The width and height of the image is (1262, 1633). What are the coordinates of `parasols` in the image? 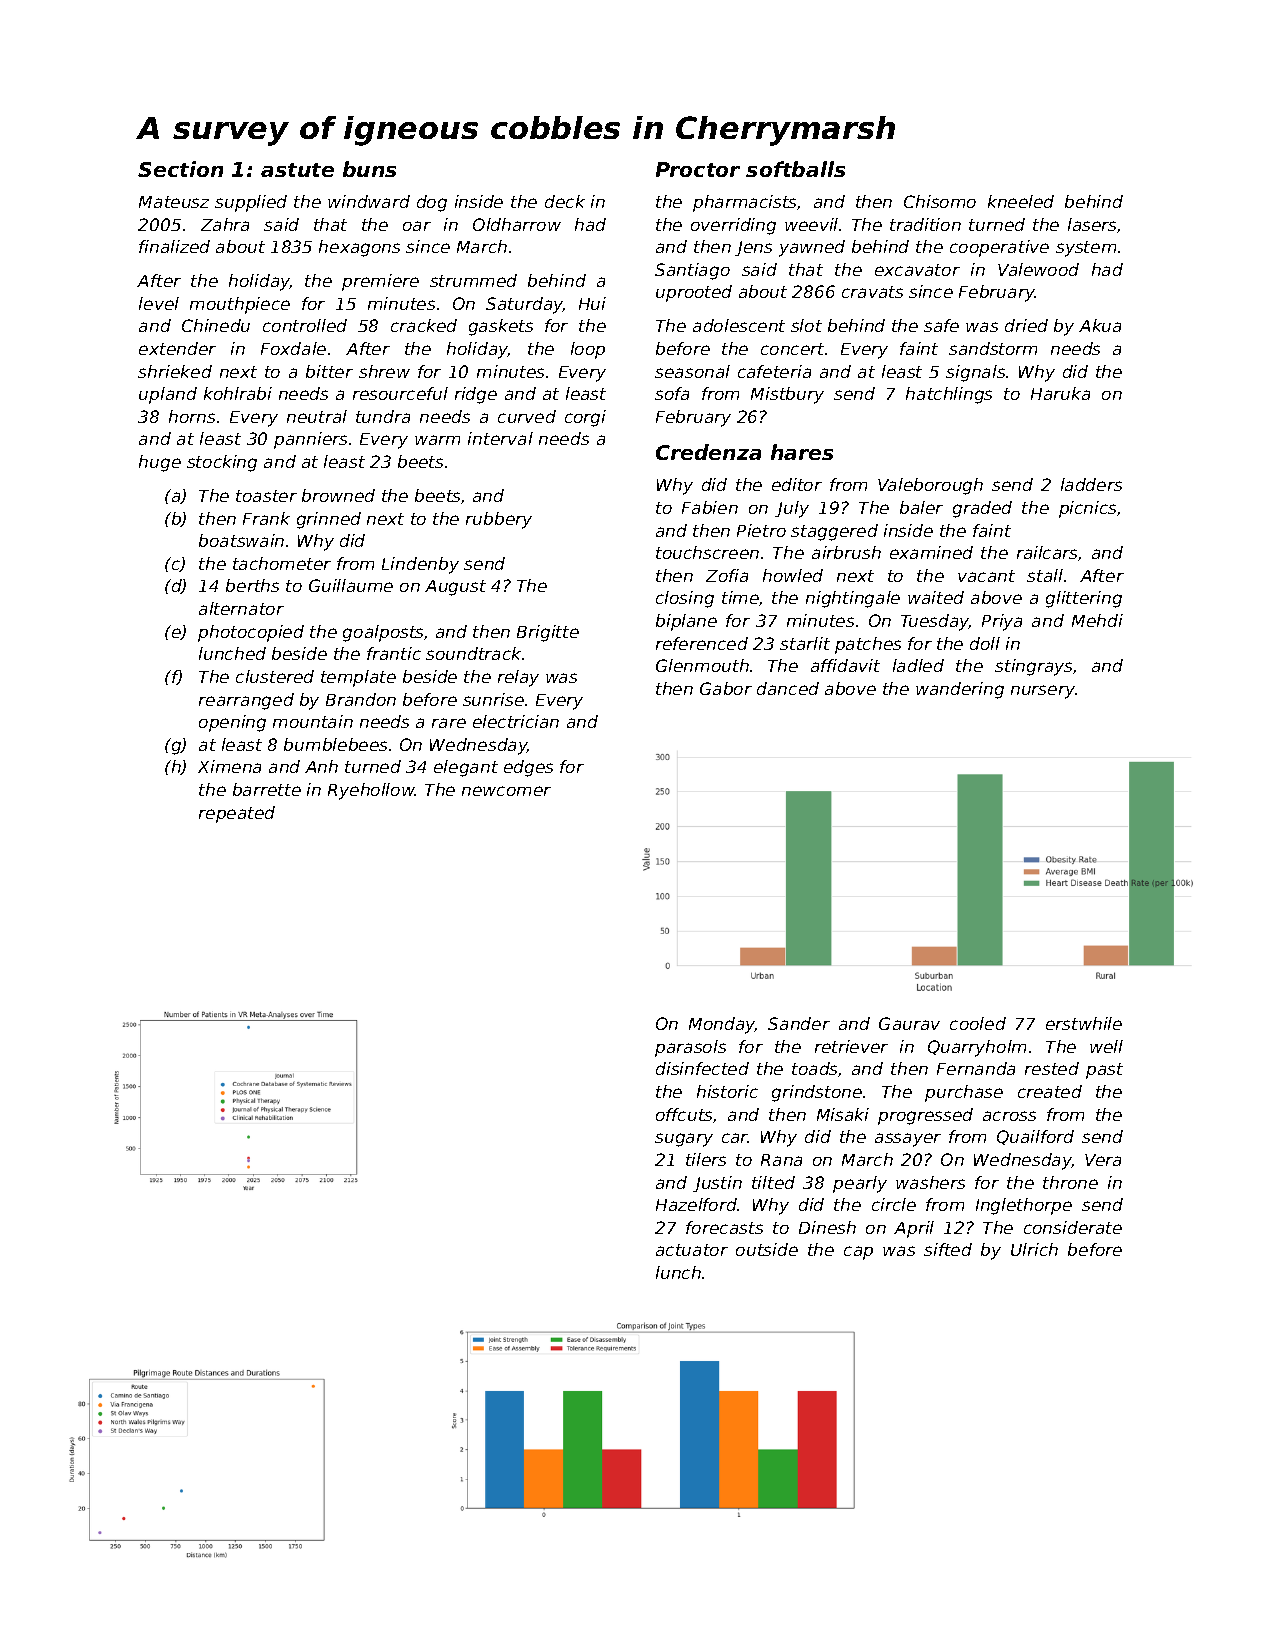 It's located at (690, 1048).
